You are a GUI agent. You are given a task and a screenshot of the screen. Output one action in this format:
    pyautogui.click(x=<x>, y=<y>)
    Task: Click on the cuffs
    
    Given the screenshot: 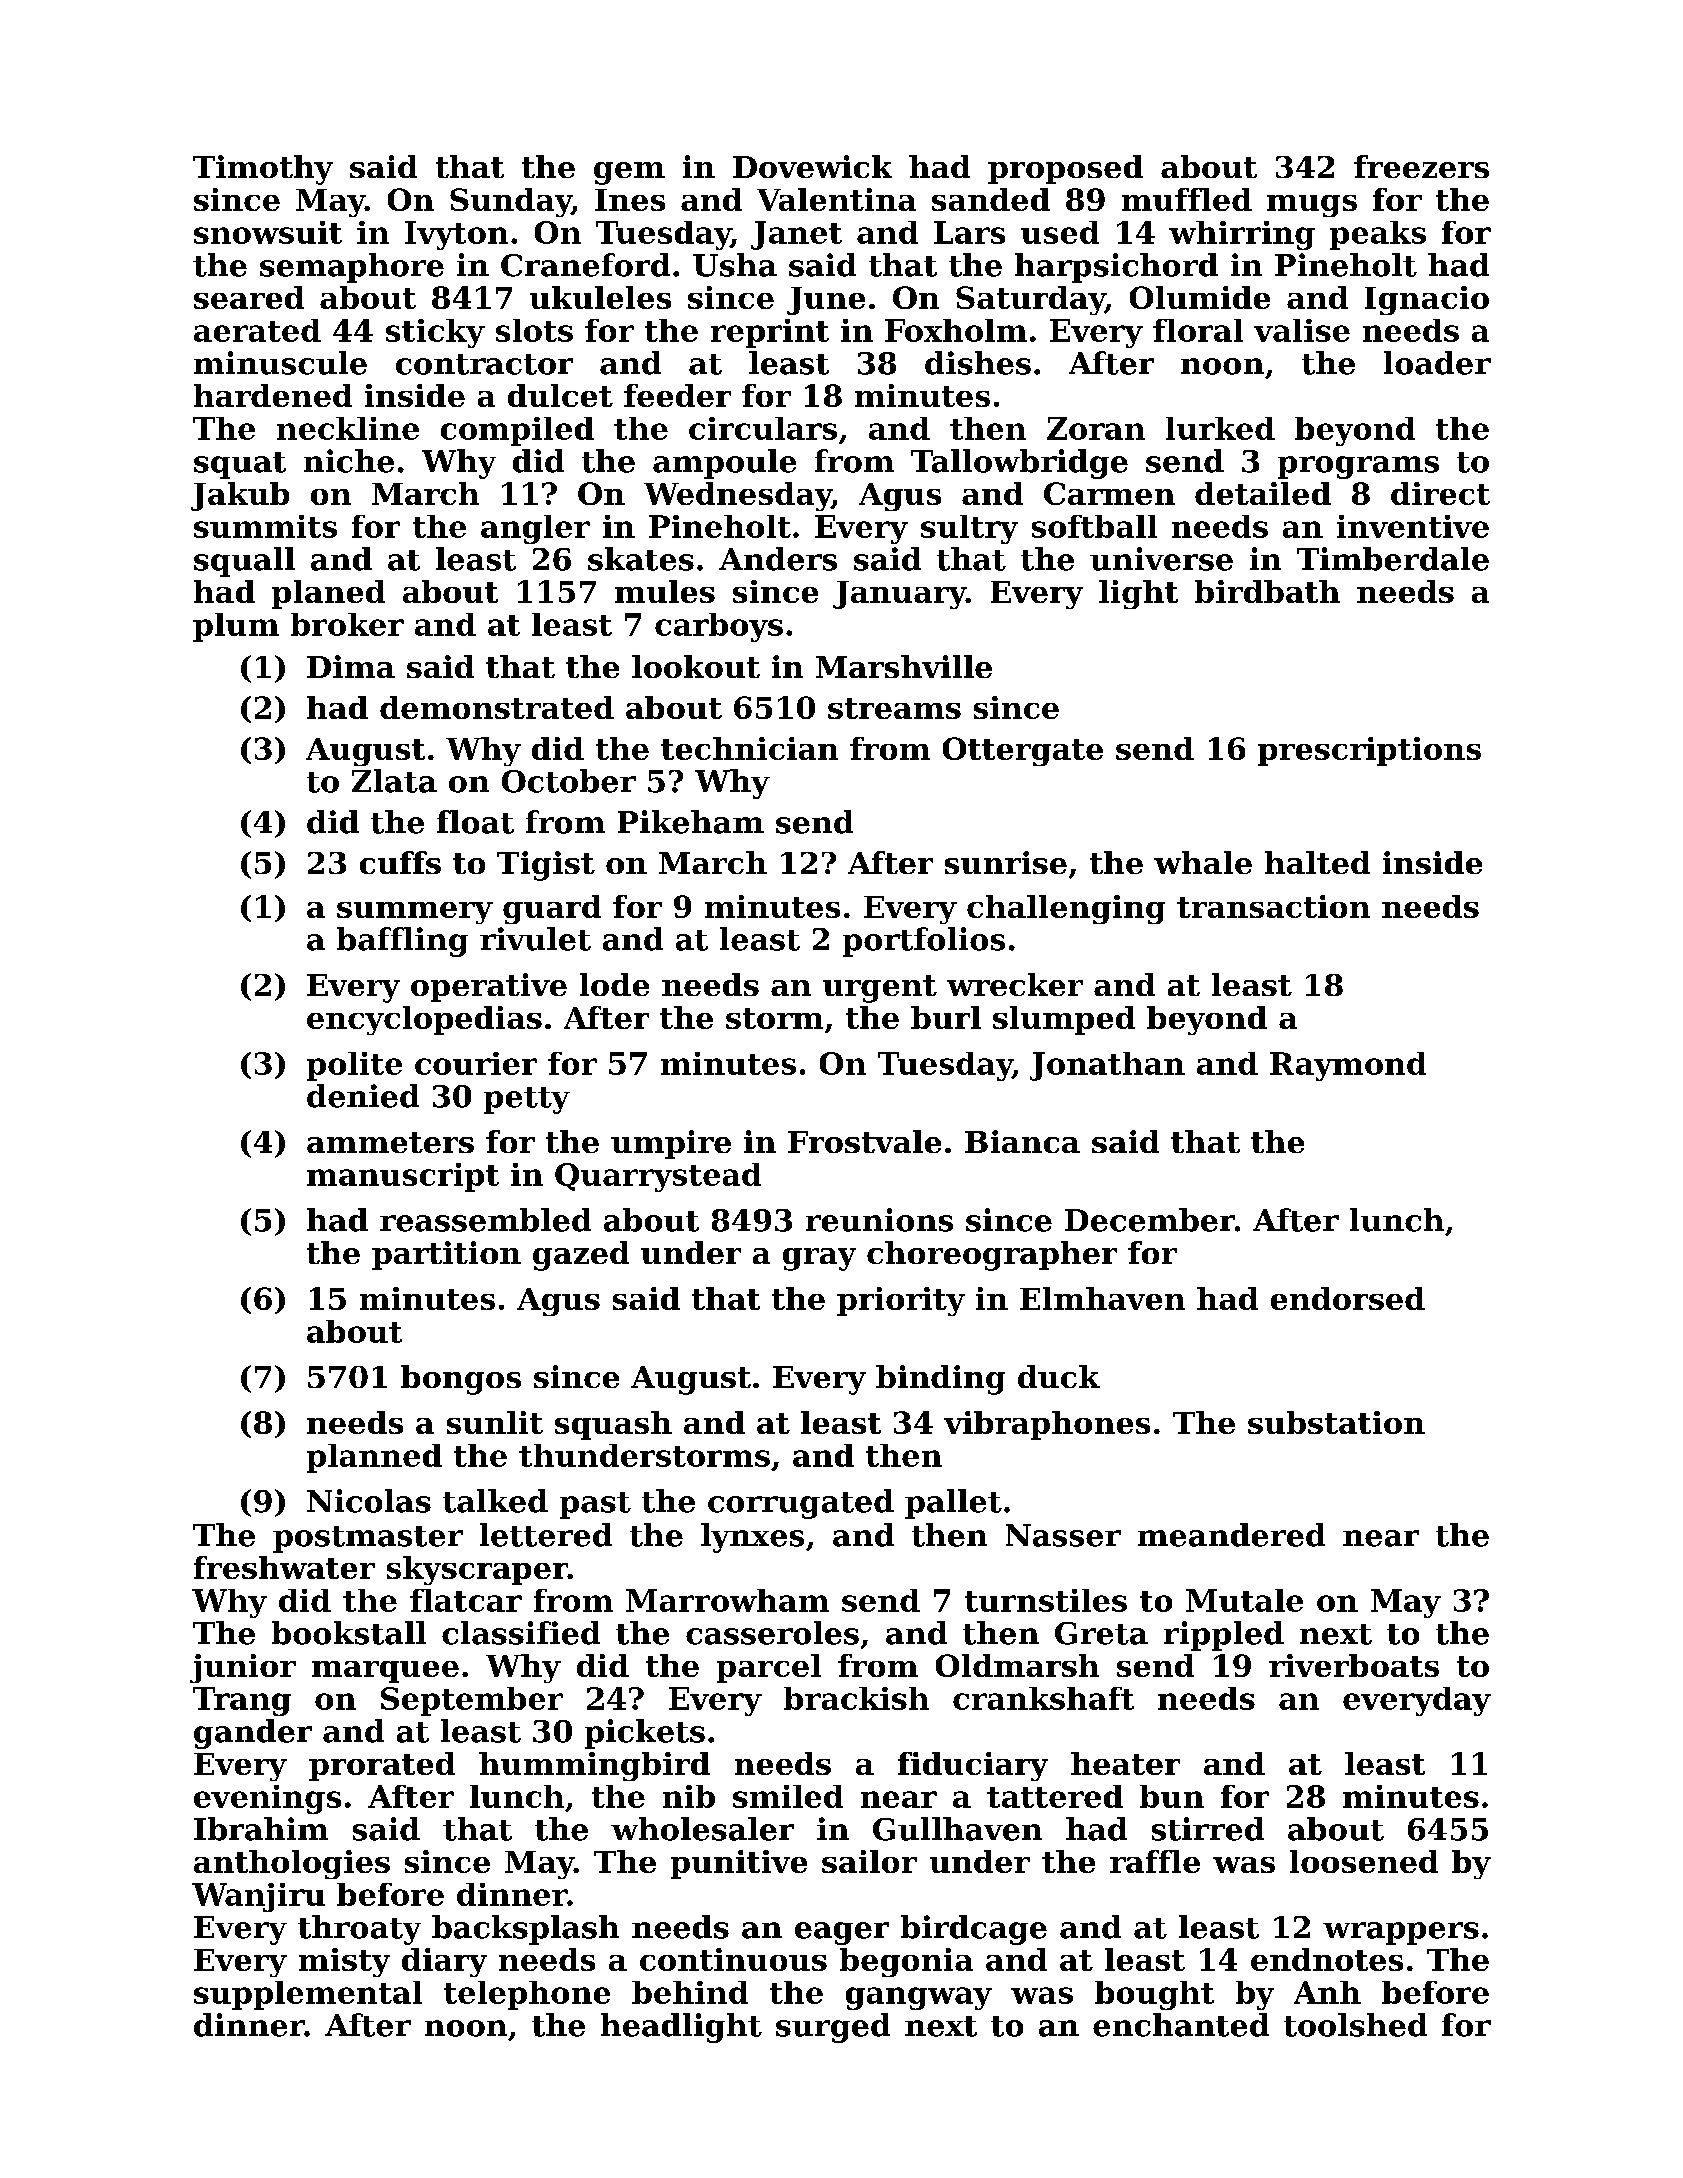 What is the action you would take?
    pyautogui.click(x=400, y=862)
